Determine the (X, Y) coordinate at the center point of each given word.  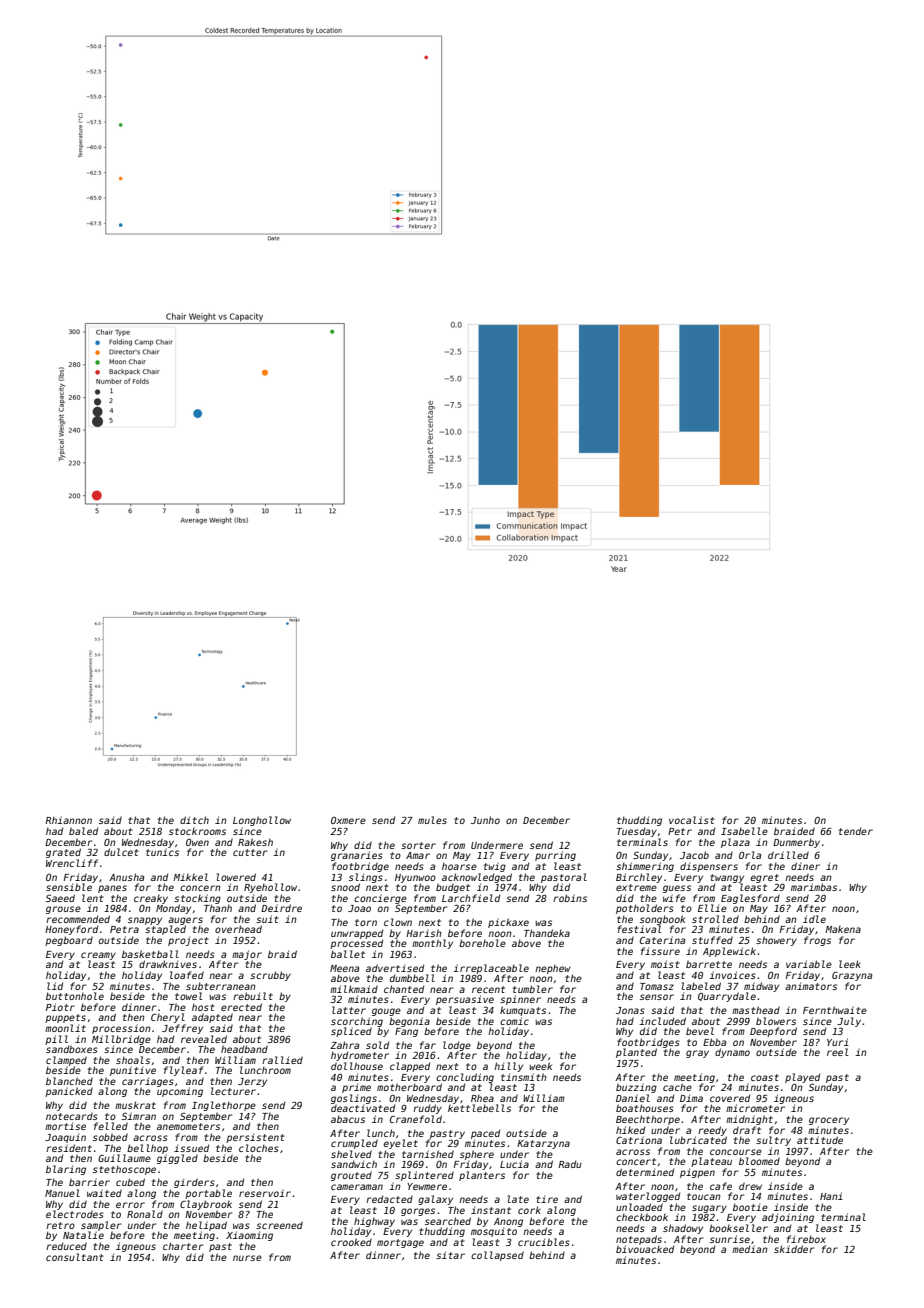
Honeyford (71, 930)
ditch (194, 820)
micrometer (755, 1108)
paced (485, 1134)
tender (856, 831)
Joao (359, 908)
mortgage (400, 1243)
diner (805, 866)
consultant (75, 1257)
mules (432, 820)
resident (69, 1148)
